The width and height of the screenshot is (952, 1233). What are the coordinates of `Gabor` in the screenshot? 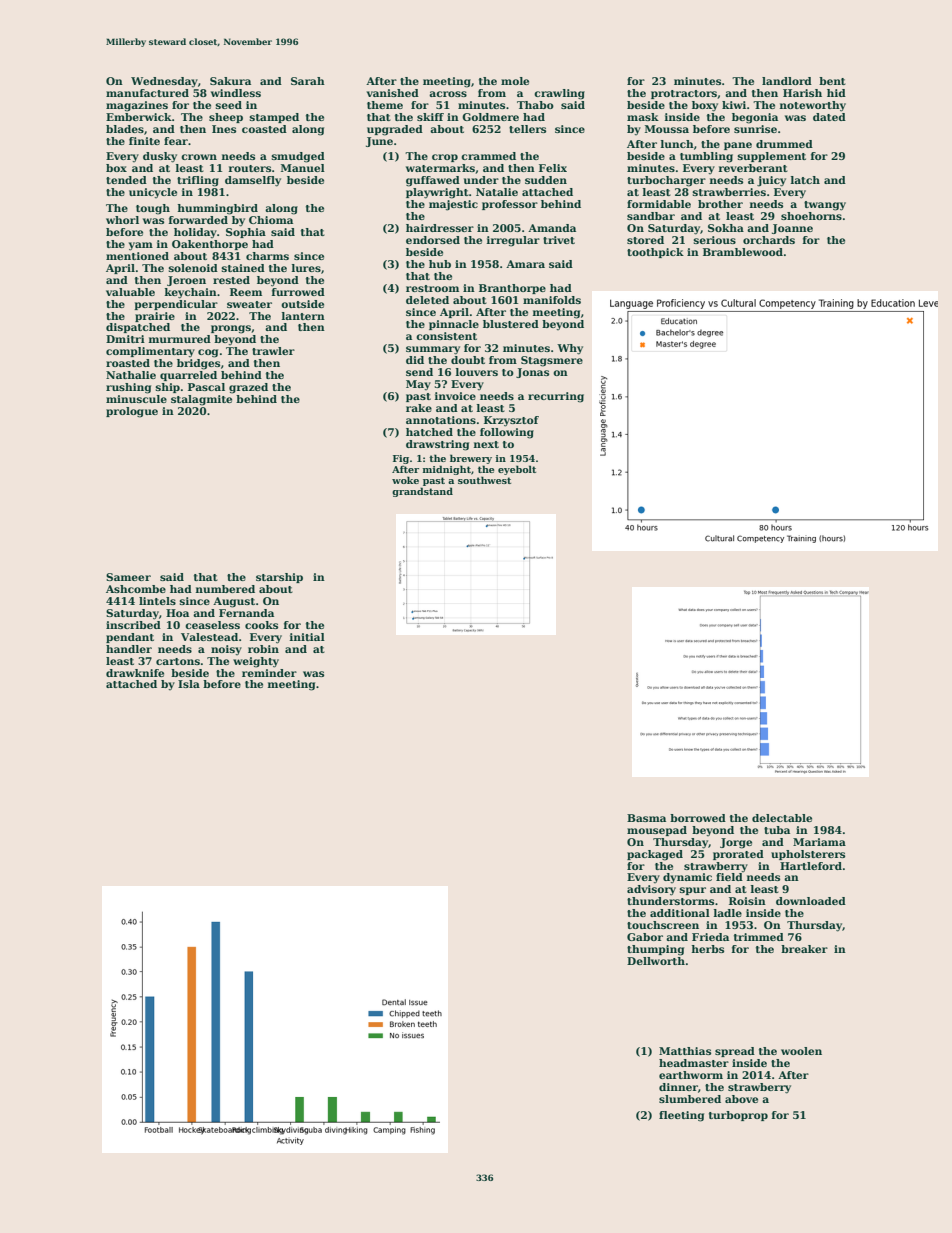 It's located at (645, 937).
